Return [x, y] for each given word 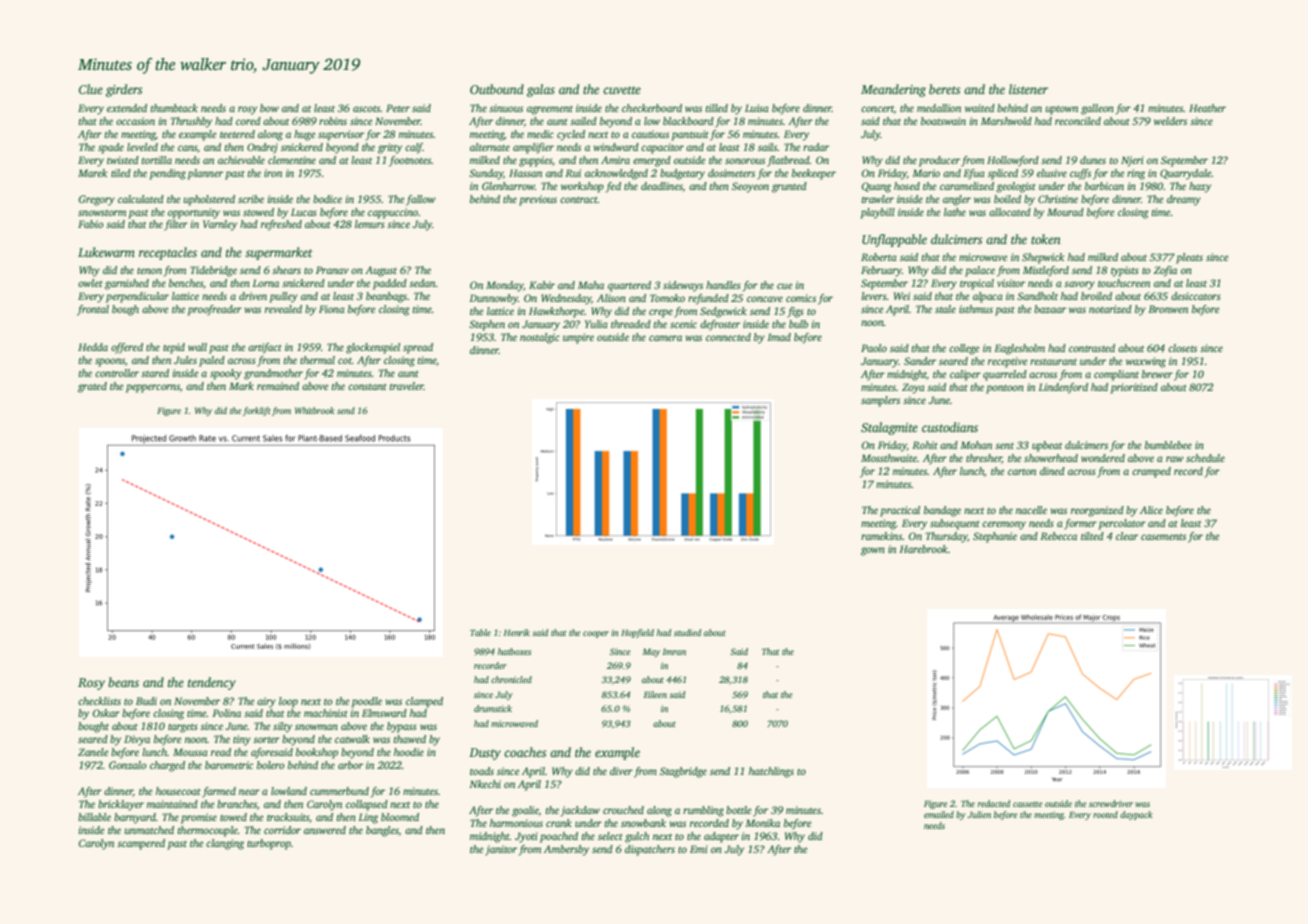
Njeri [1132, 161]
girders [124, 90]
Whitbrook [315, 410]
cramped [1151, 472]
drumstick [493, 708]
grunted [789, 187]
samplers [880, 401]
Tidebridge [213, 271]
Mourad [1065, 212]
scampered [141, 844]
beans [123, 682]
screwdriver [1111, 803]
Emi [699, 849]
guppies [535, 161]
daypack [1136, 815]
